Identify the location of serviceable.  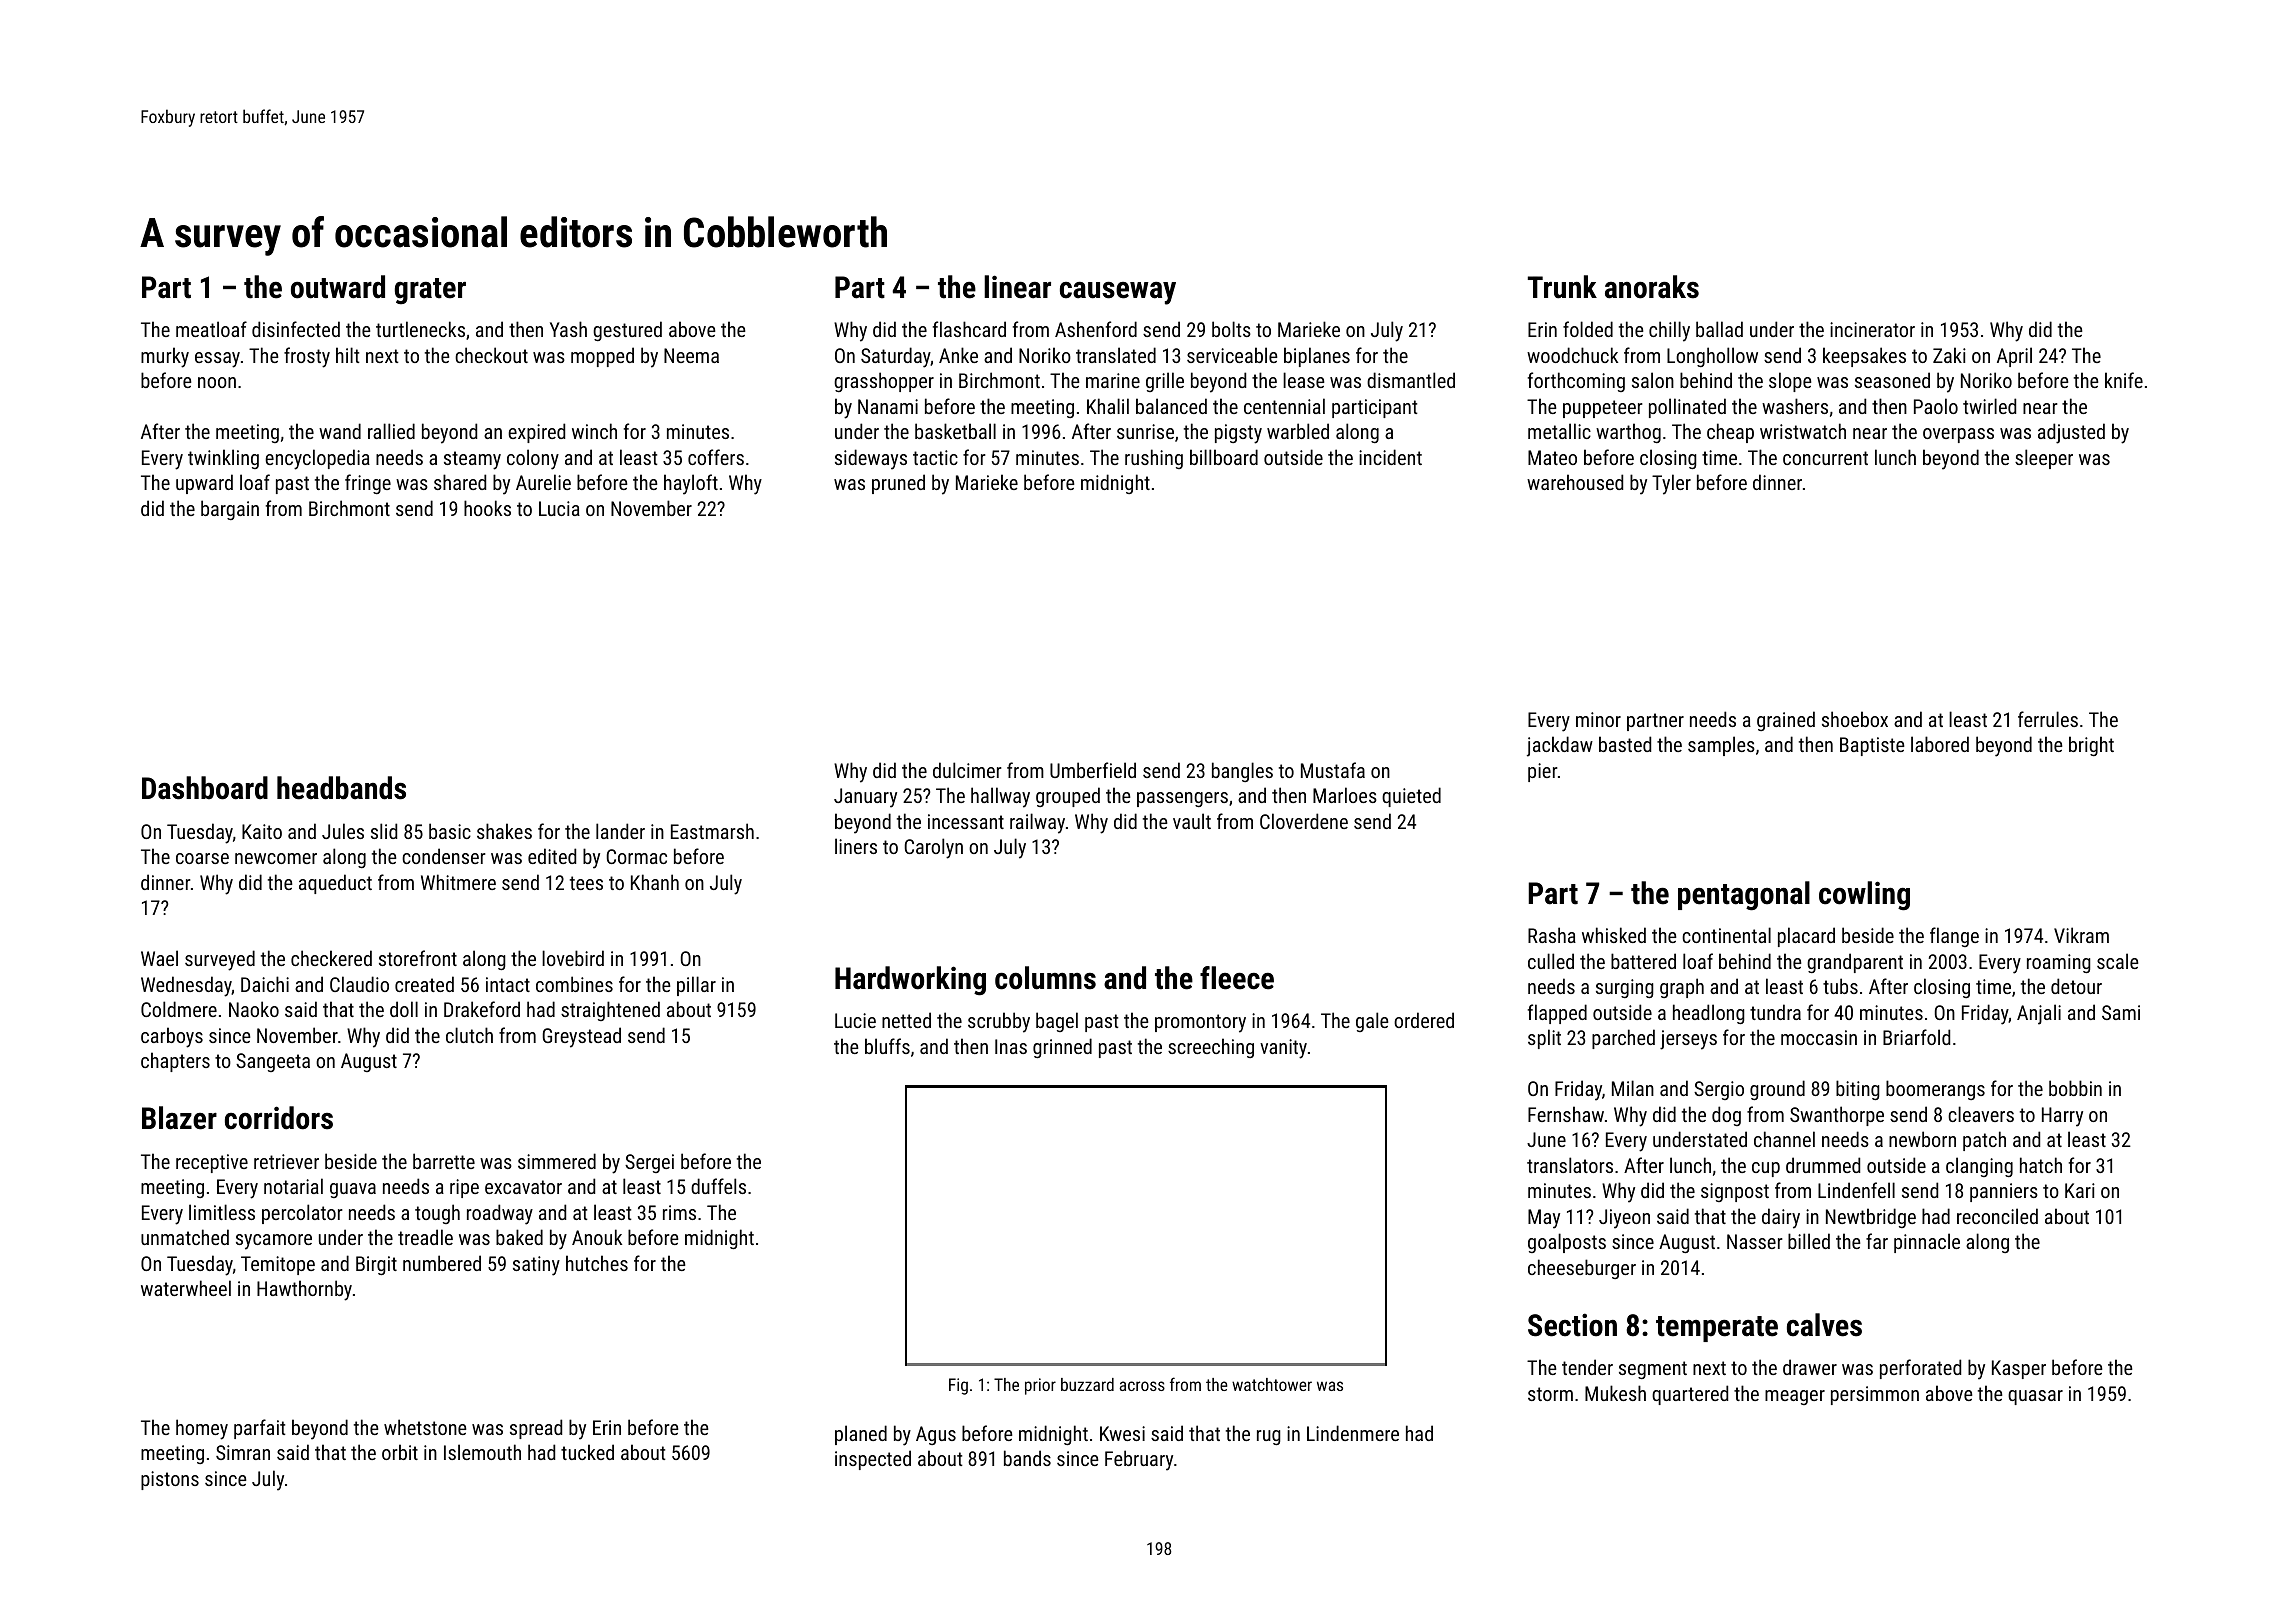
(1232, 355).
